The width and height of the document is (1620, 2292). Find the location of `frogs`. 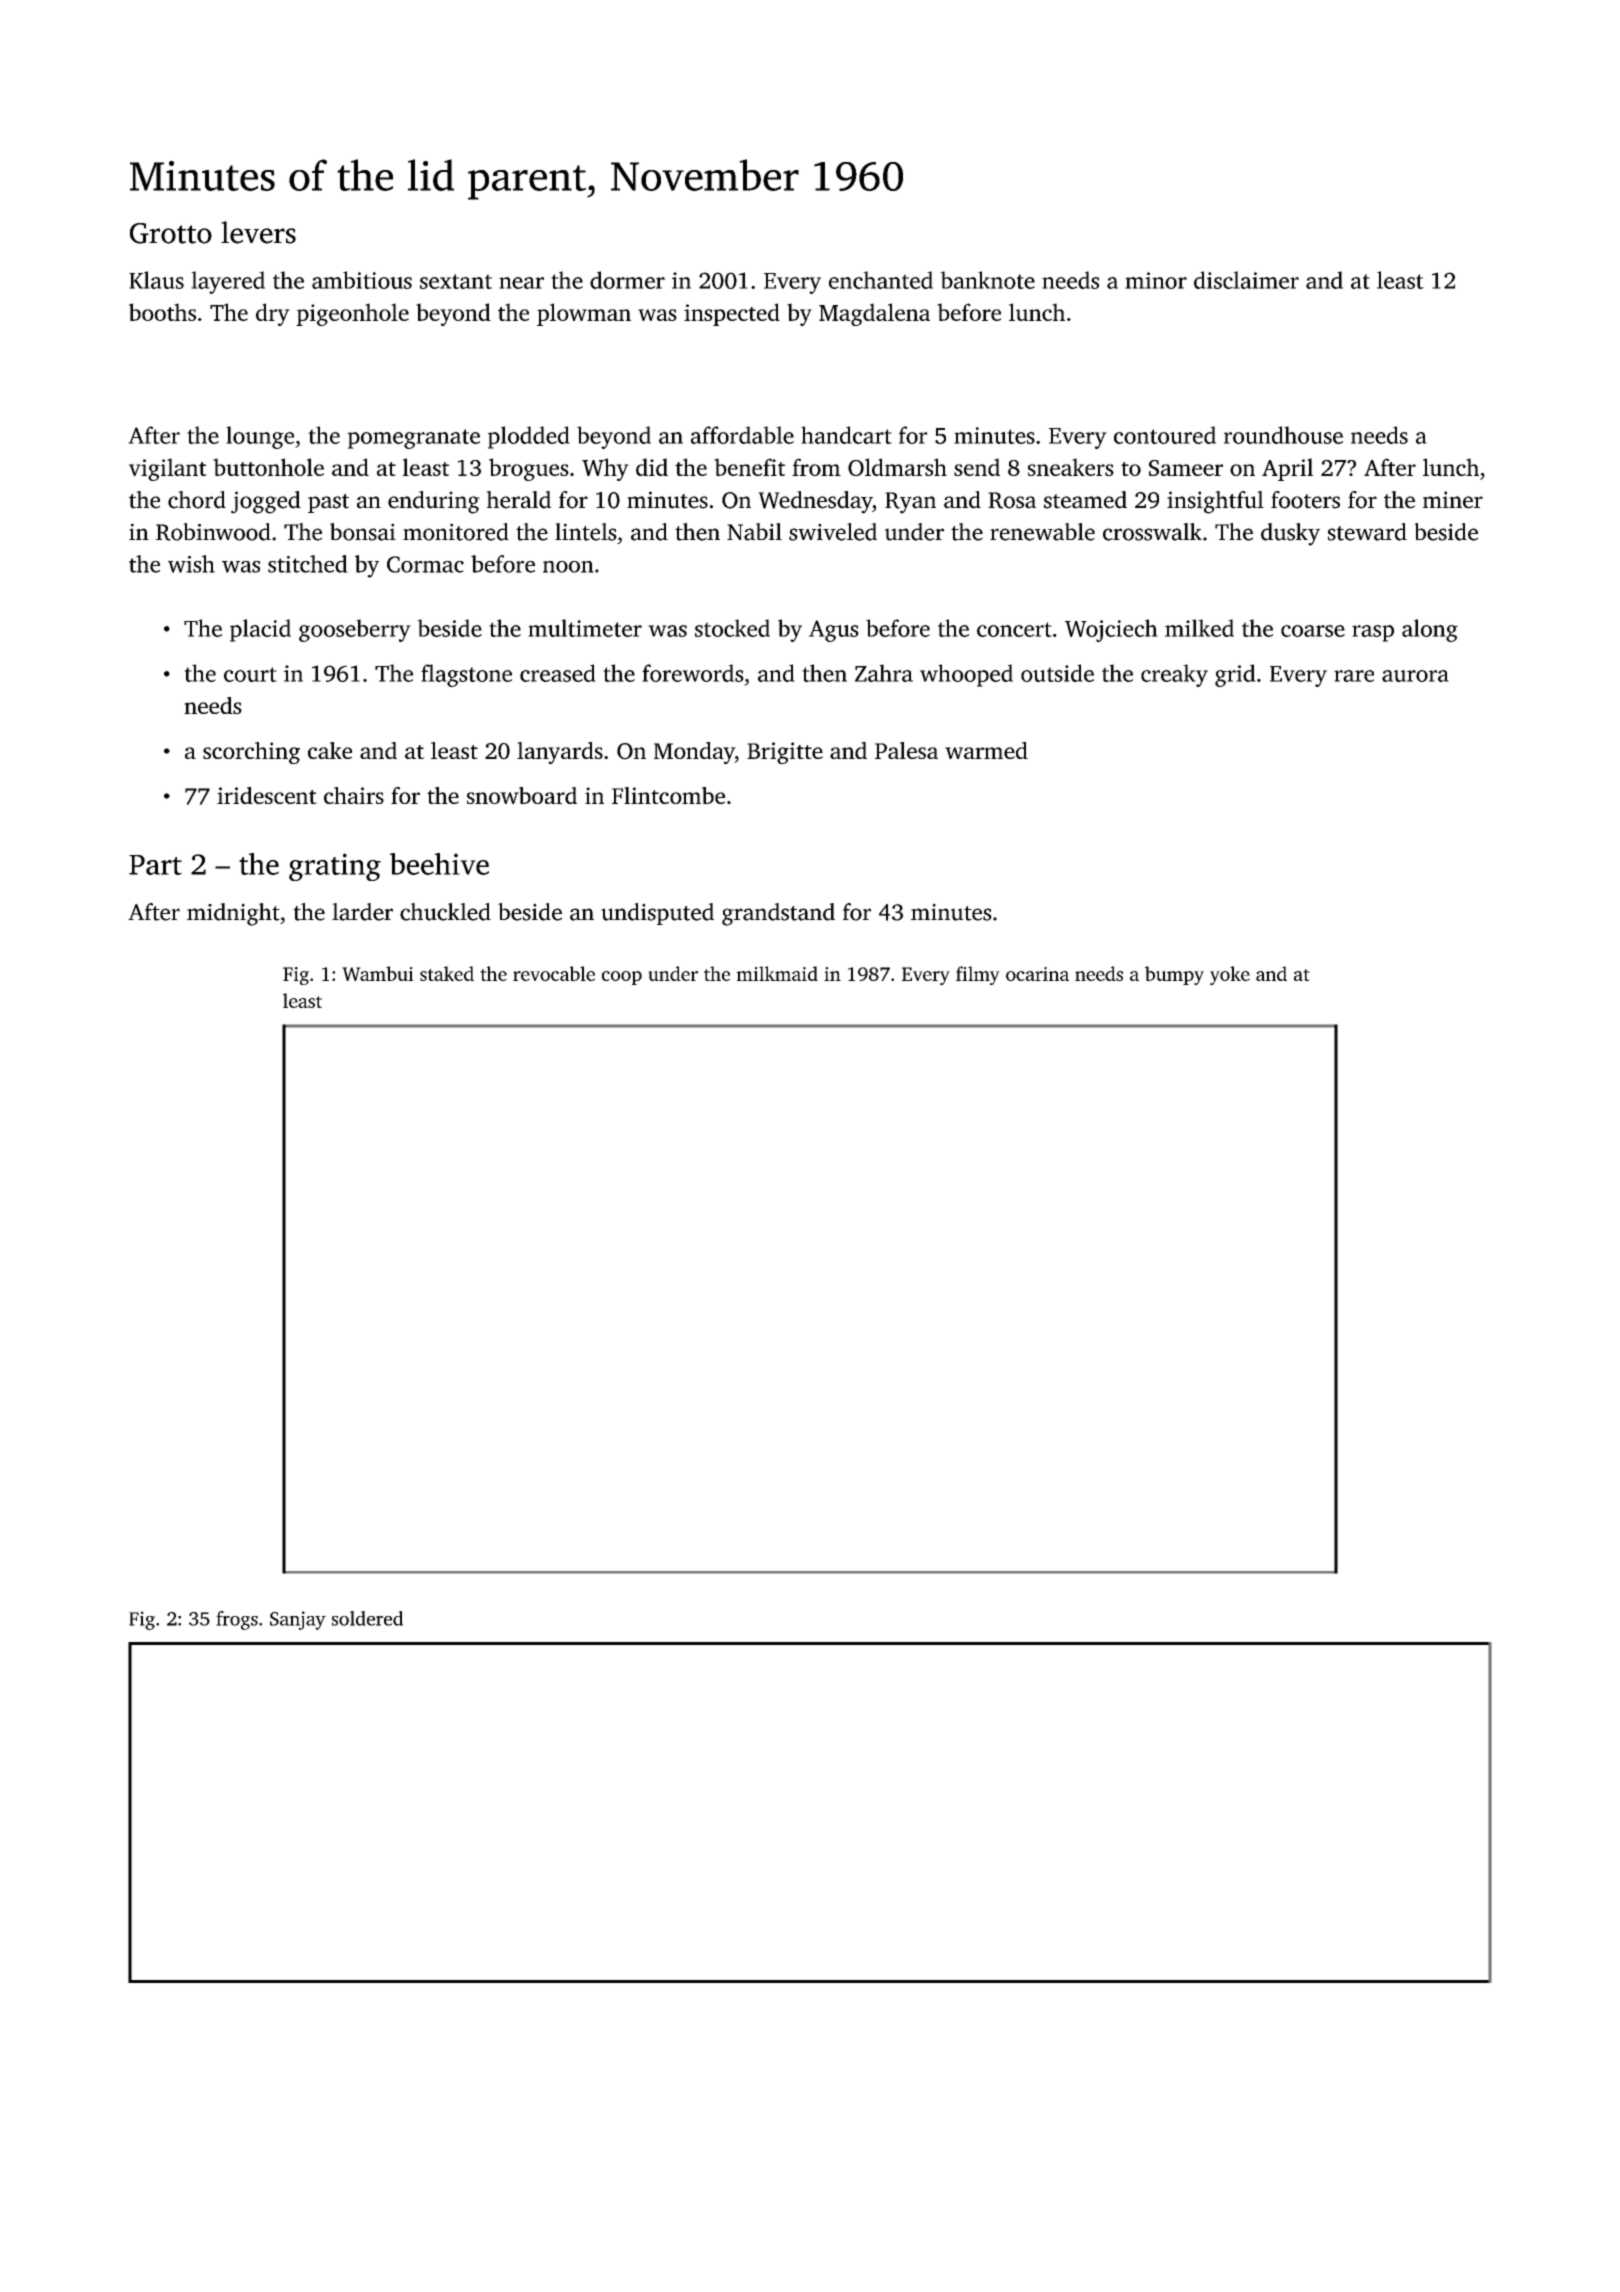

frogs is located at coordinates (237, 1620).
